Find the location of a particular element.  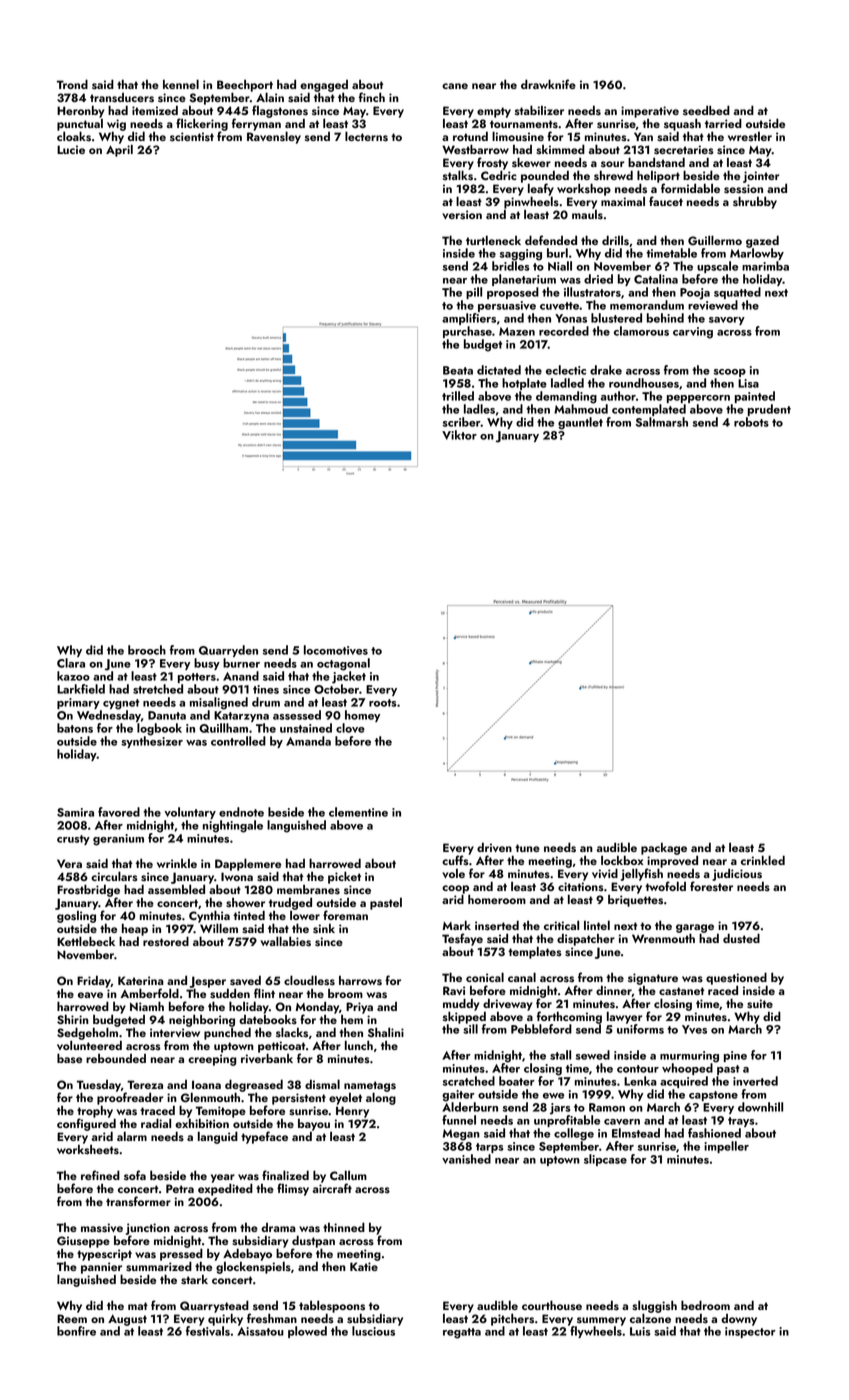

package is located at coordinates (664, 849).
